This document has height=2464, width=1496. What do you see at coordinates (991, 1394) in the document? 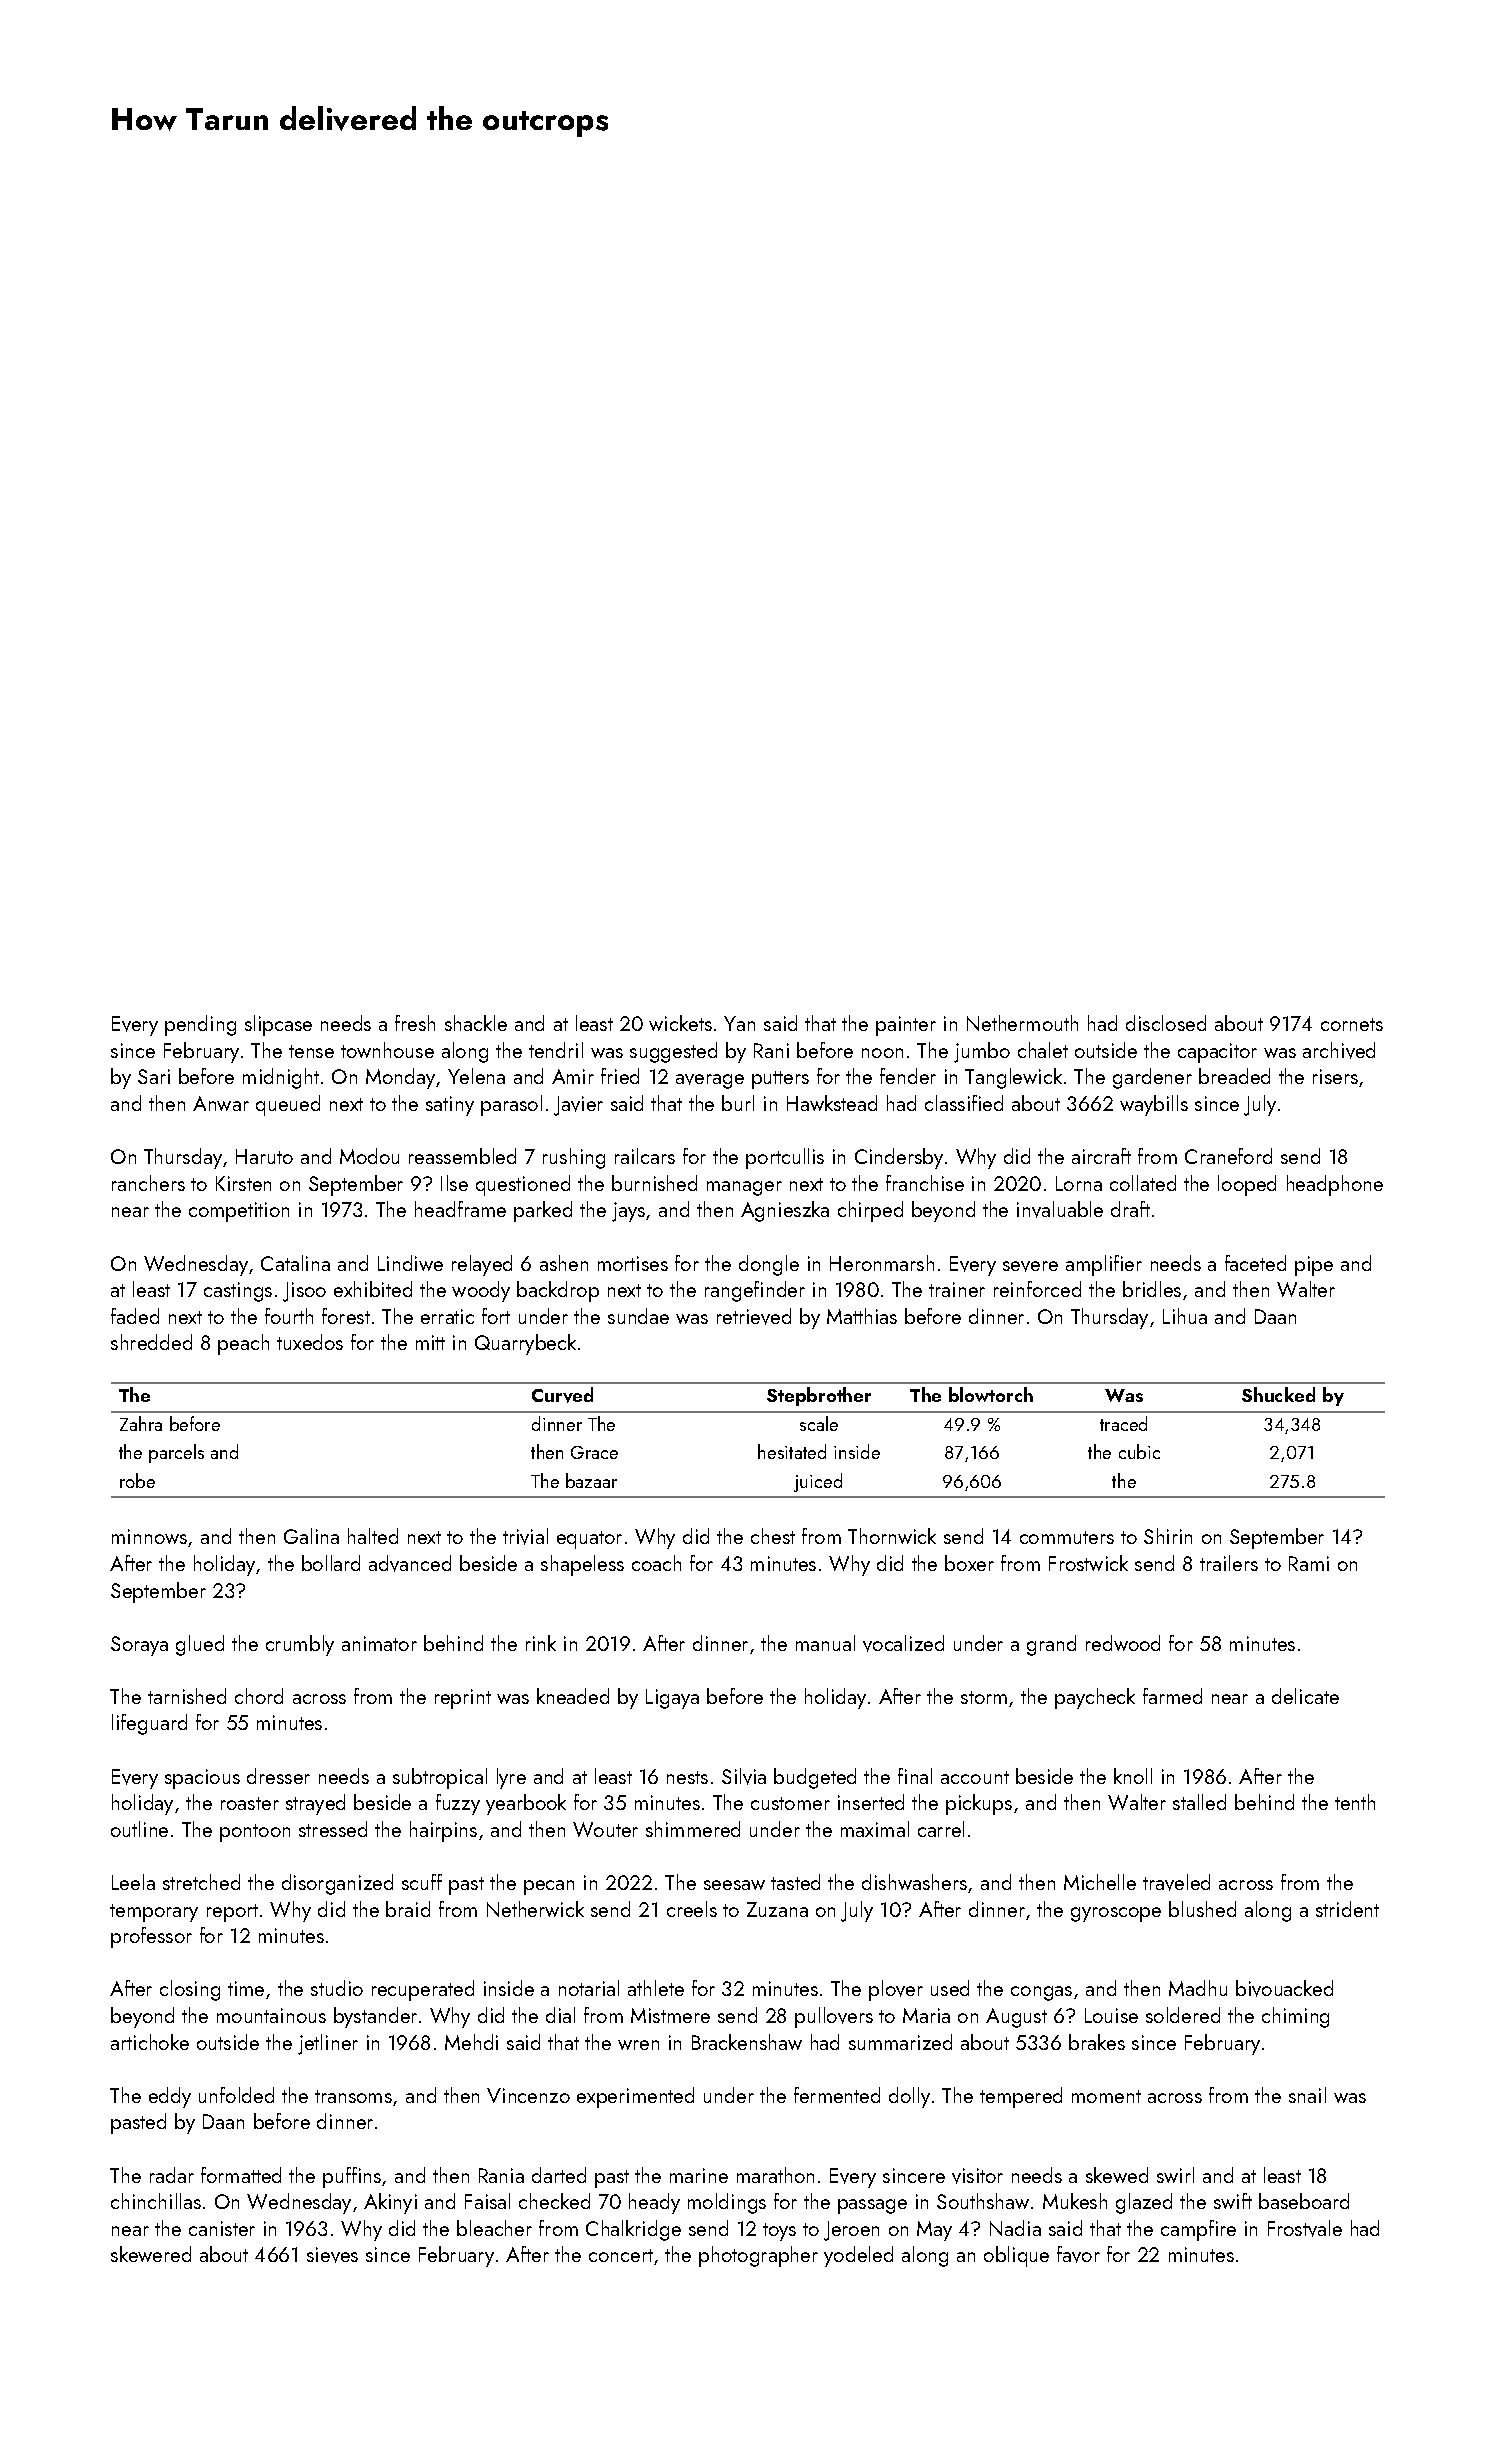
I see `blowtorch` at bounding box center [991, 1394].
